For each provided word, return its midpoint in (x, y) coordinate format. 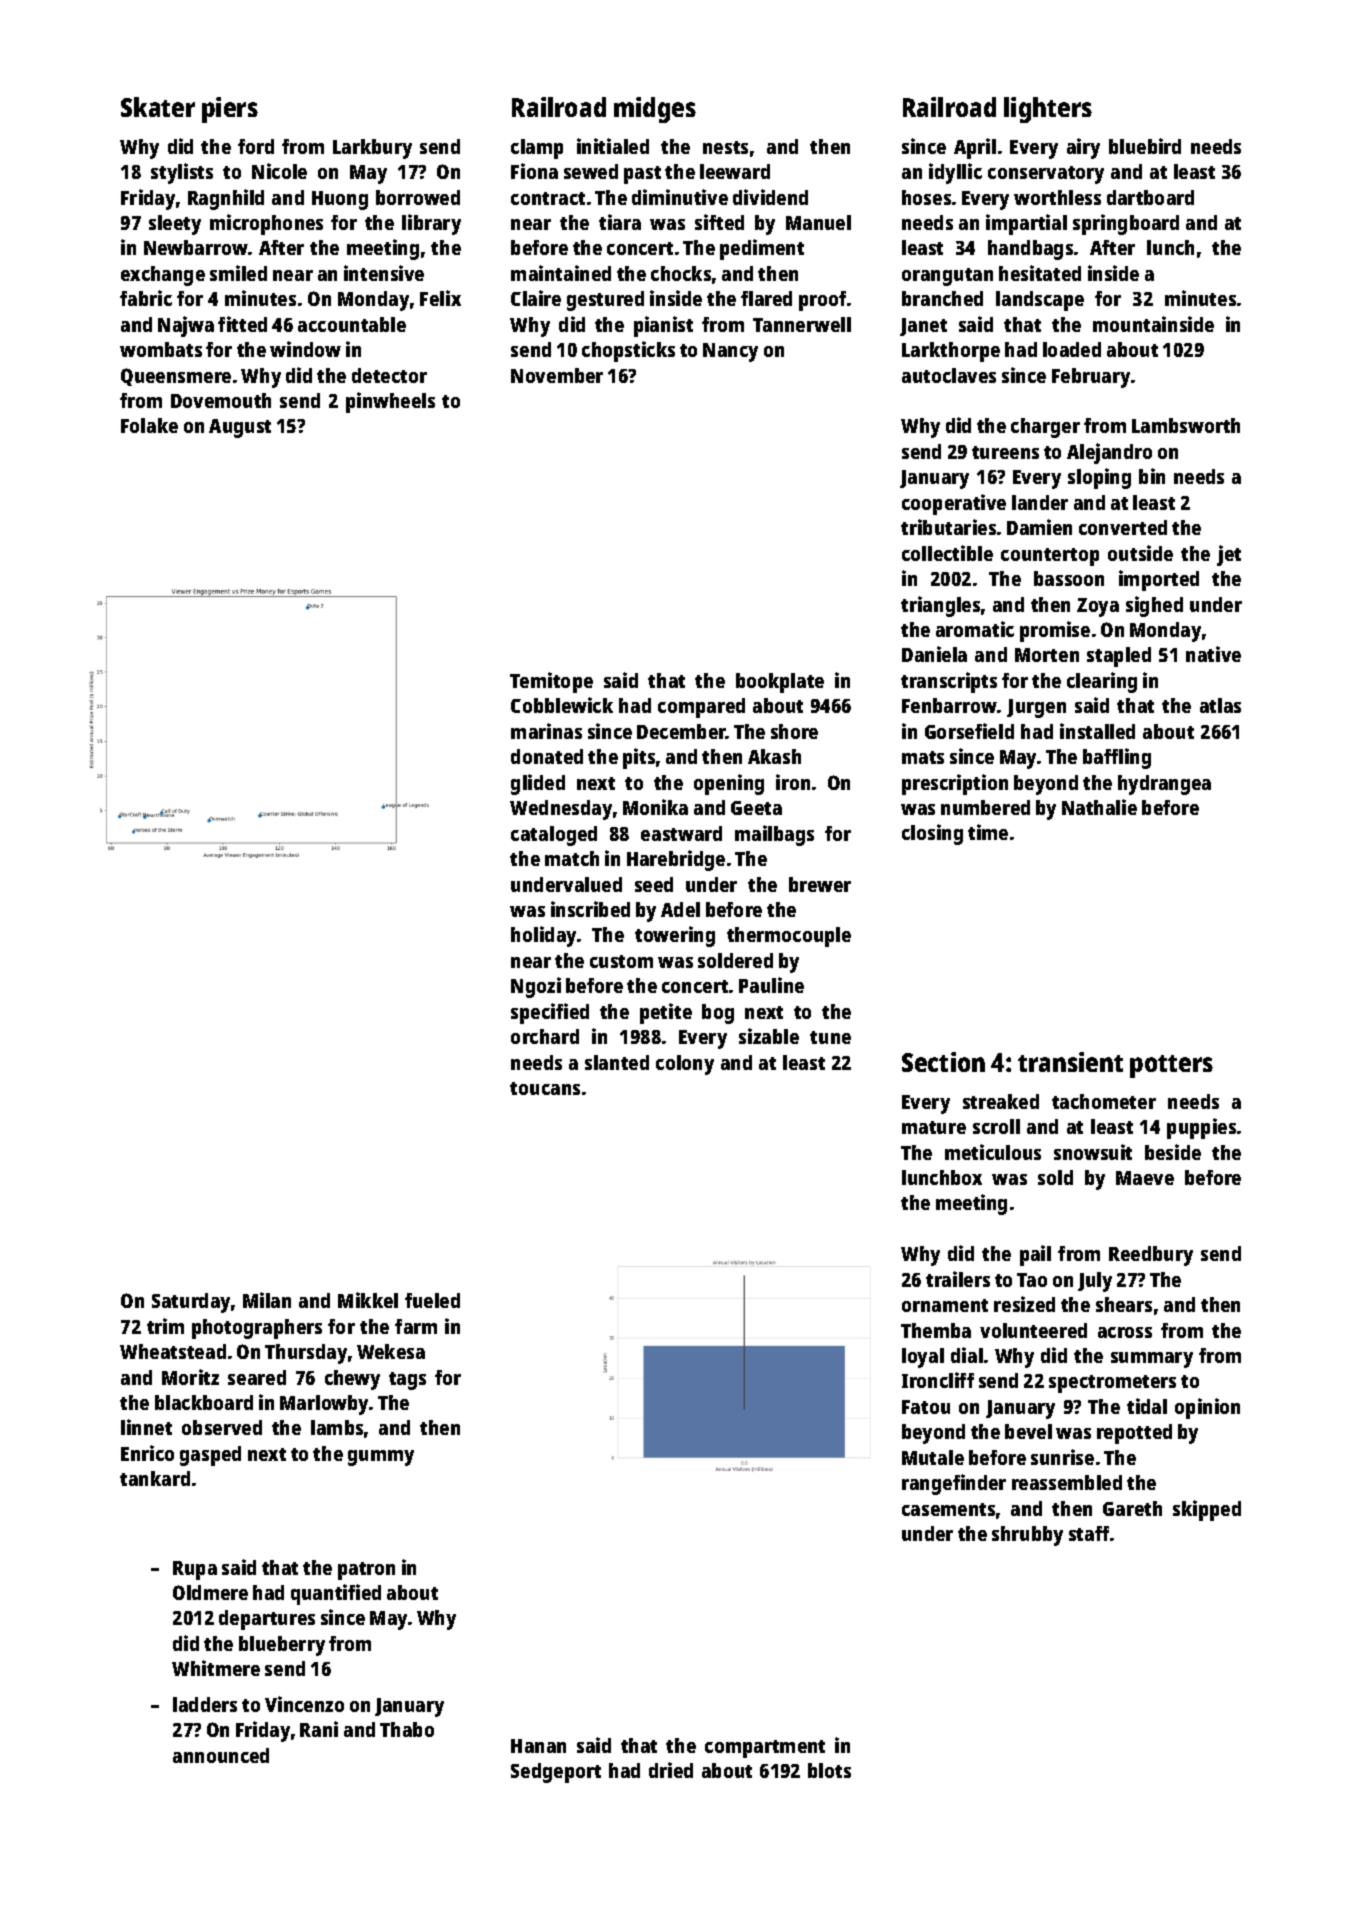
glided (538, 784)
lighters (1048, 110)
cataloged (554, 836)
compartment (765, 1749)
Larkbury (372, 149)
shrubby (1027, 1536)
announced (221, 1755)
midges (655, 110)
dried (671, 1770)
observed (222, 1427)
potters (1171, 1066)
